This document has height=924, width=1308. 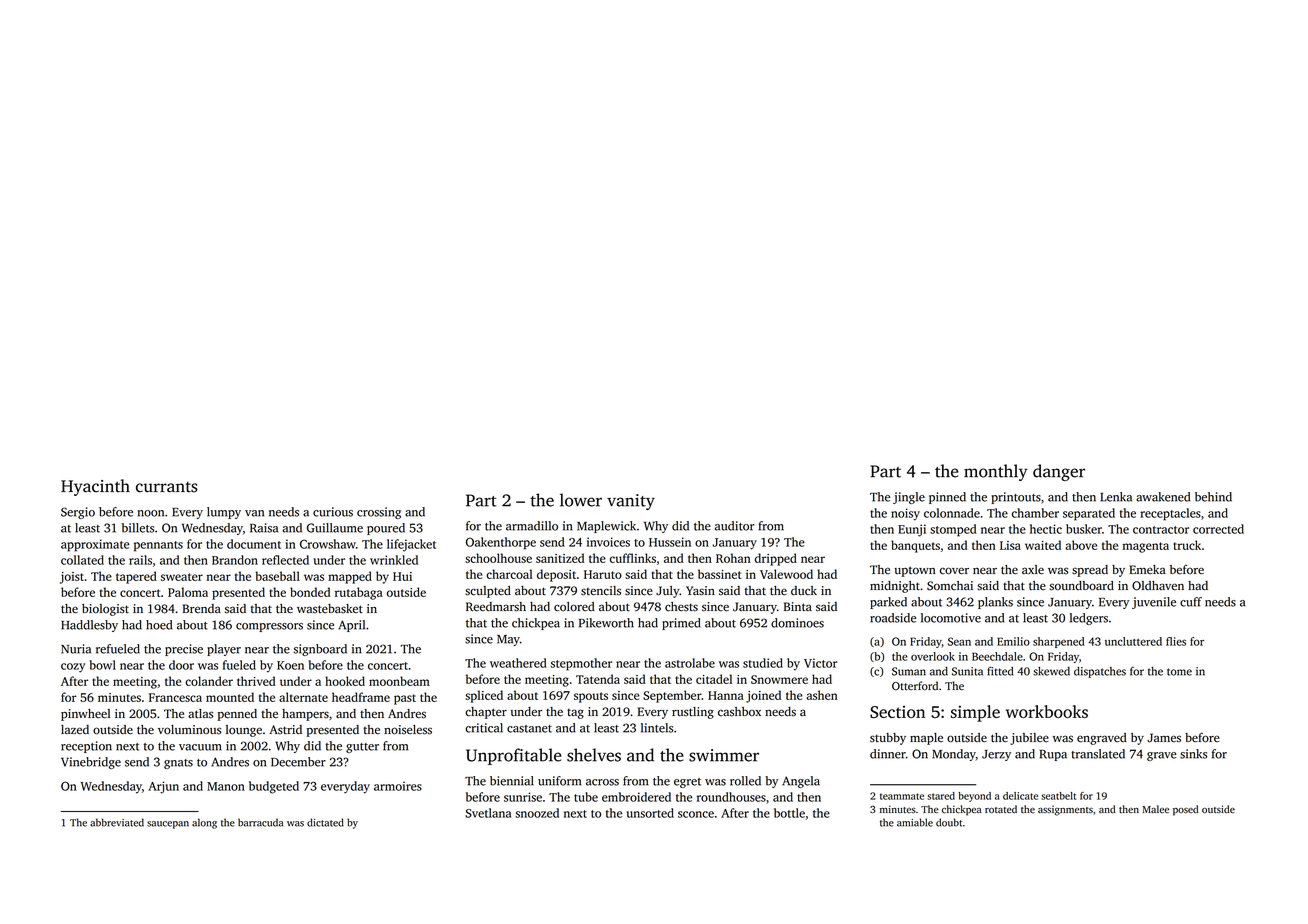 What do you see at coordinates (650, 813) in the document?
I see `unsorted` at bounding box center [650, 813].
